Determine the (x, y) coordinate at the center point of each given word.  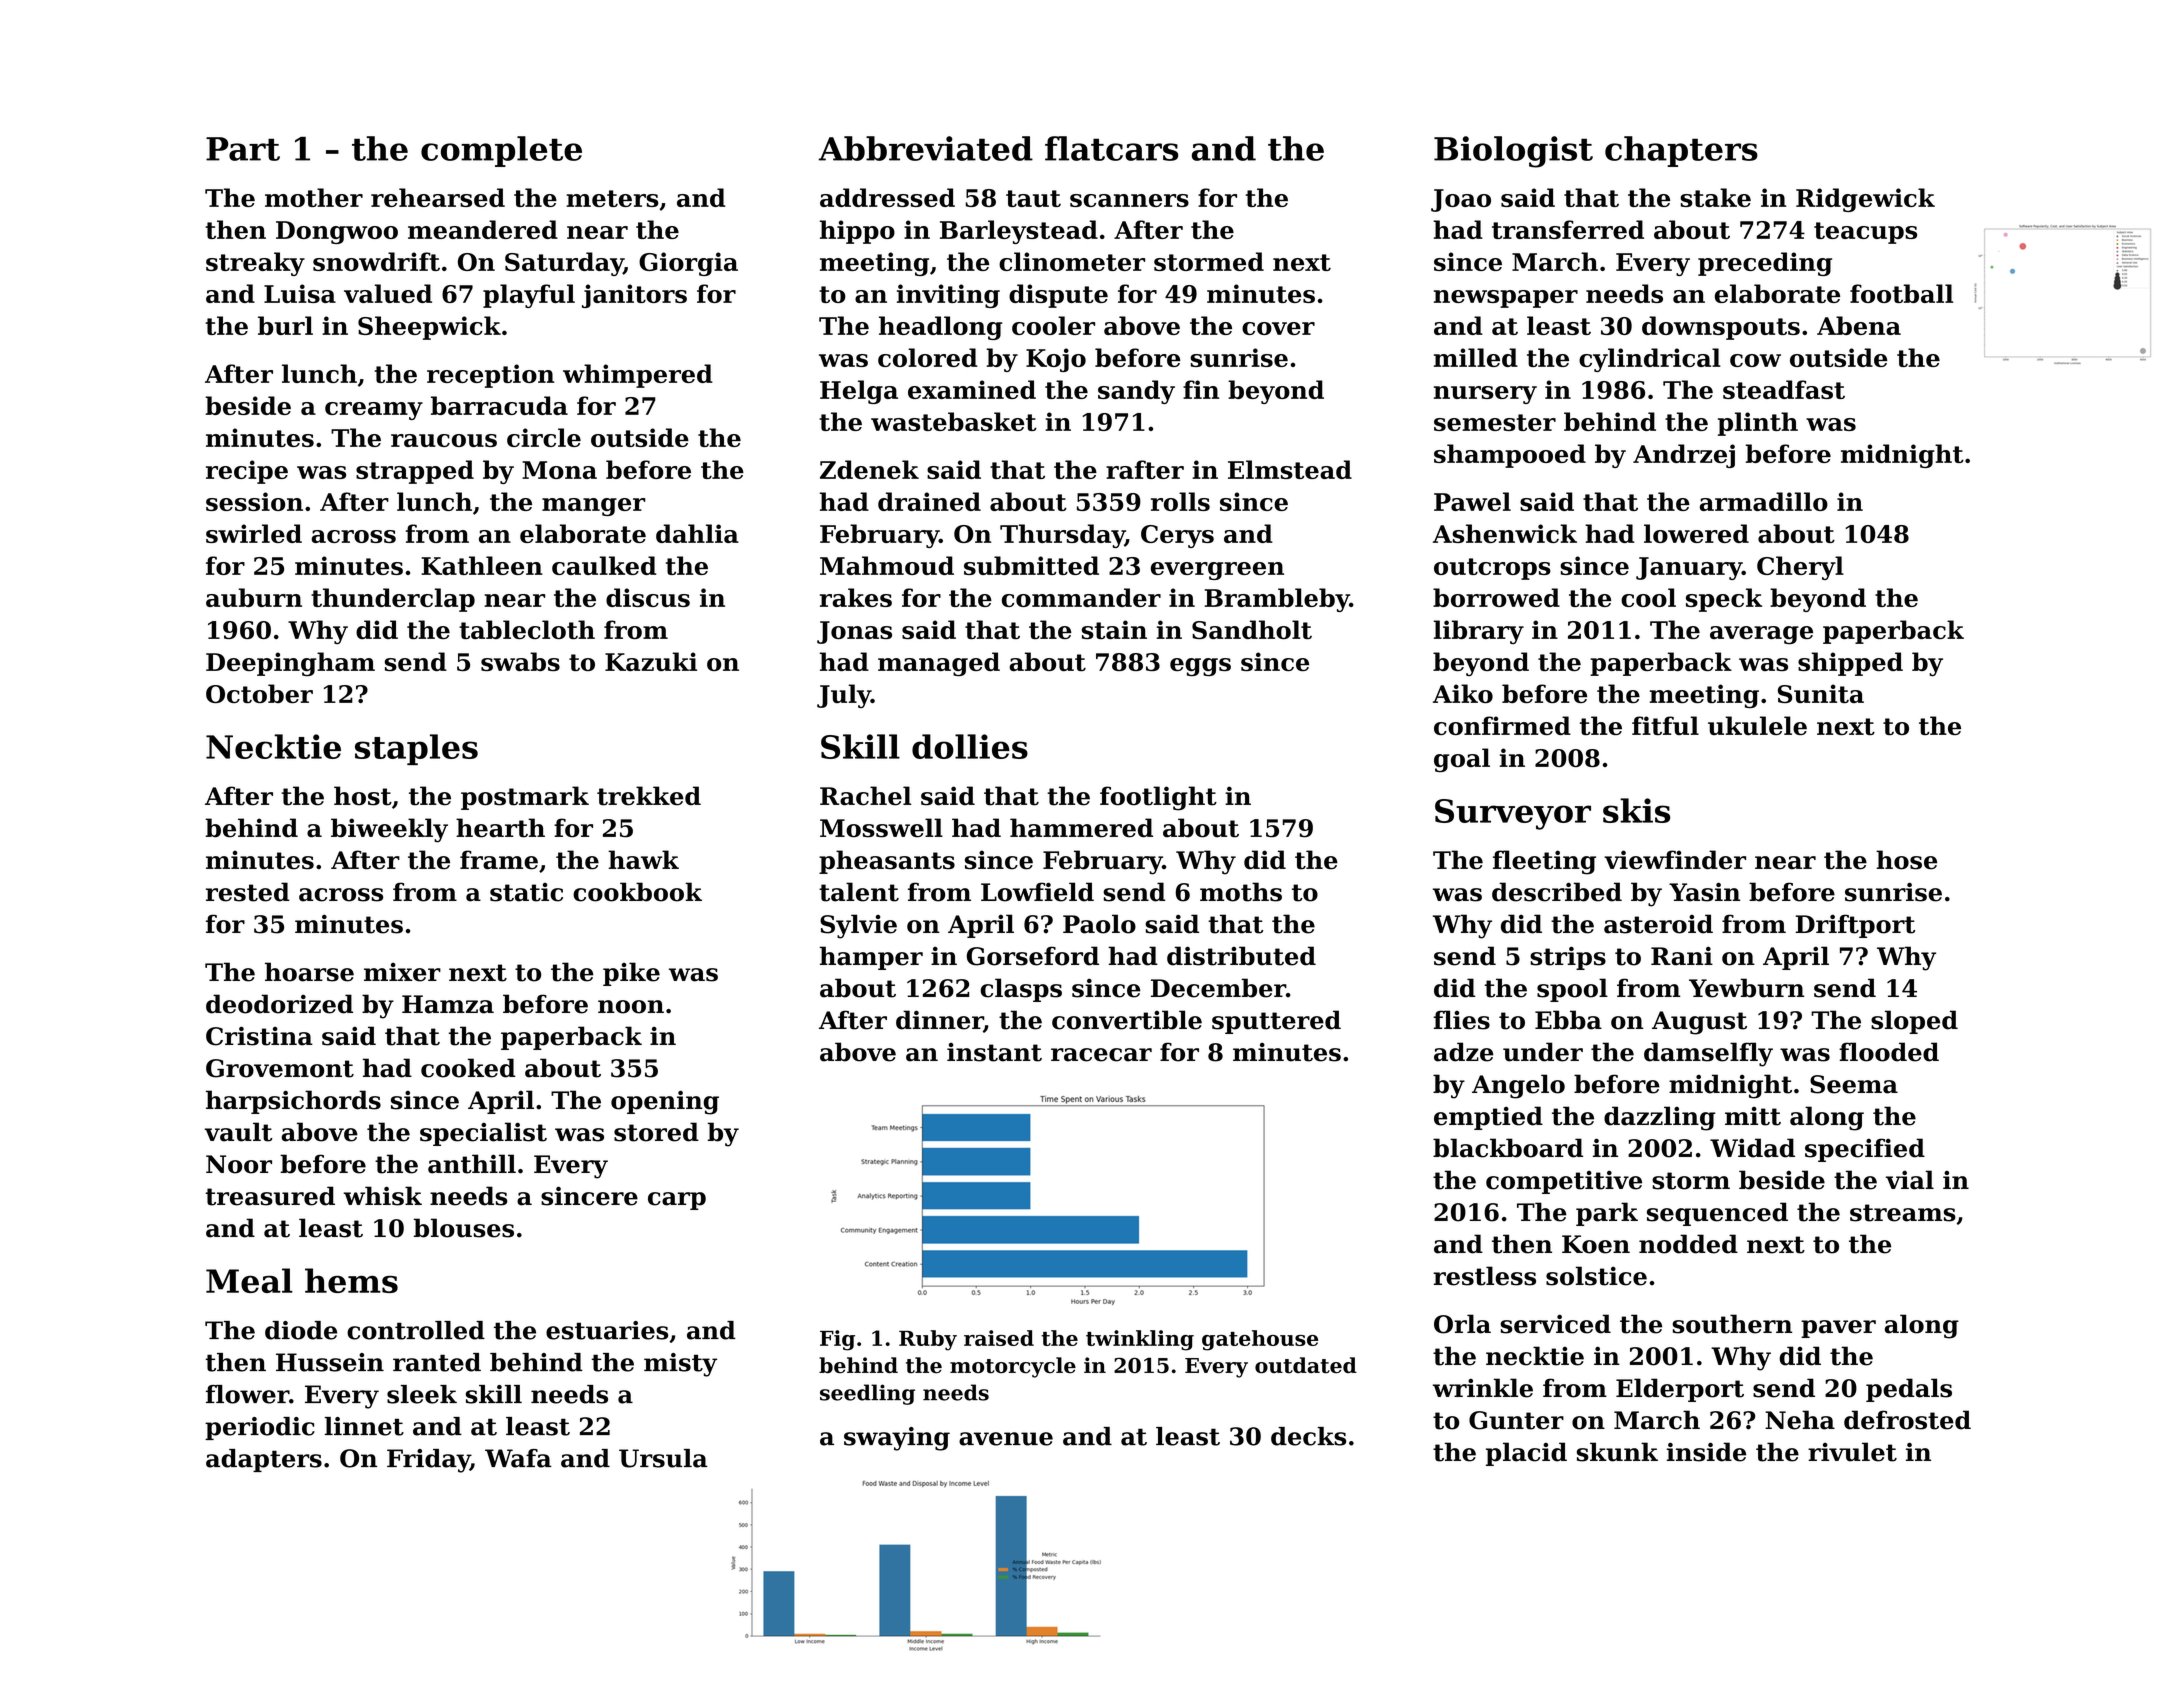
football (1901, 293)
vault (238, 1132)
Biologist (1513, 152)
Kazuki (651, 661)
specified (1865, 1150)
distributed (1241, 956)
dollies (970, 746)
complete (501, 151)
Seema (1854, 1084)
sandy (1136, 392)
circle (544, 437)
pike (631, 974)
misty (680, 1365)
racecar (1101, 1055)
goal (1462, 760)
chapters (1681, 151)
